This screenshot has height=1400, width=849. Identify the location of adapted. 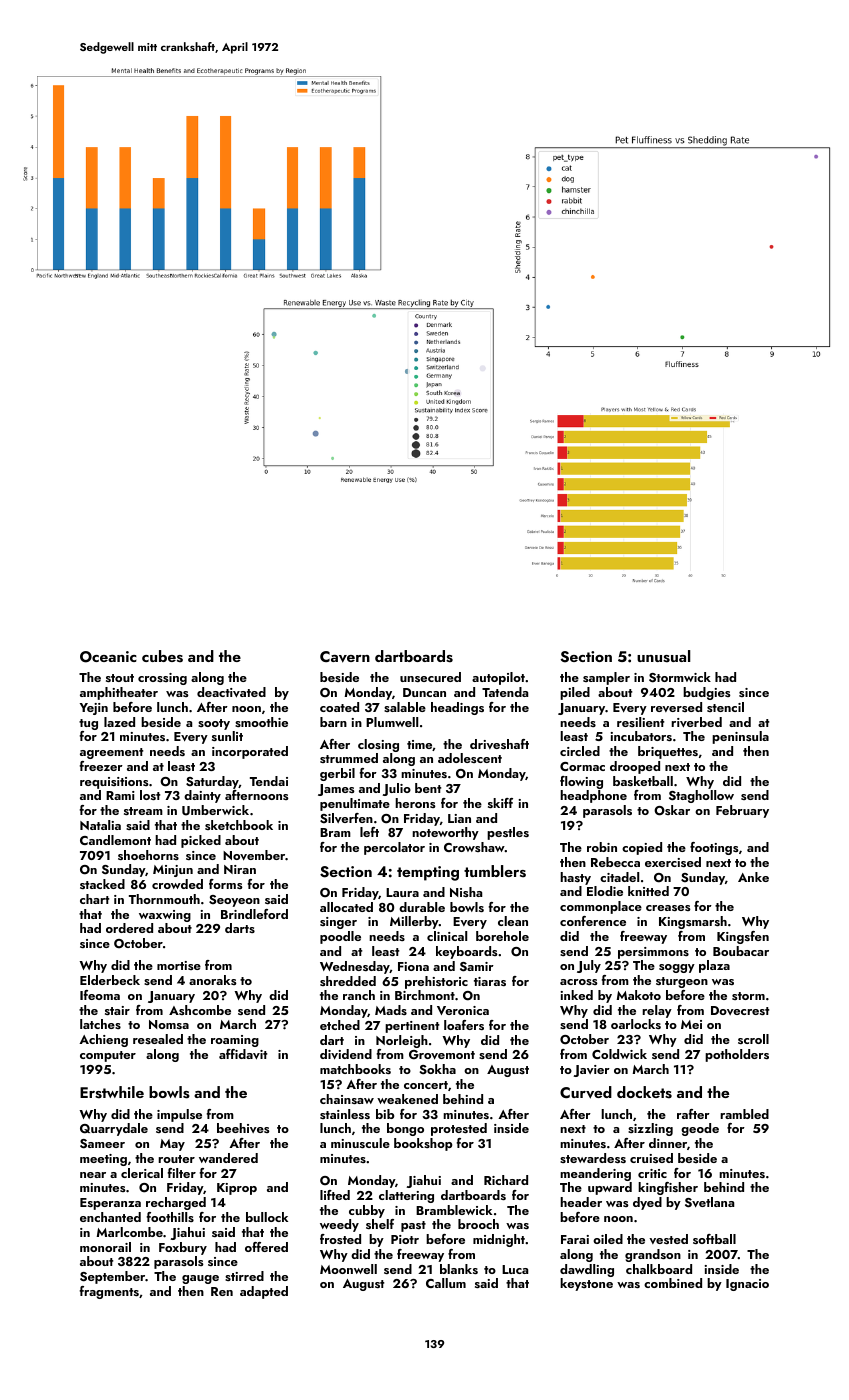
(264, 1292).
